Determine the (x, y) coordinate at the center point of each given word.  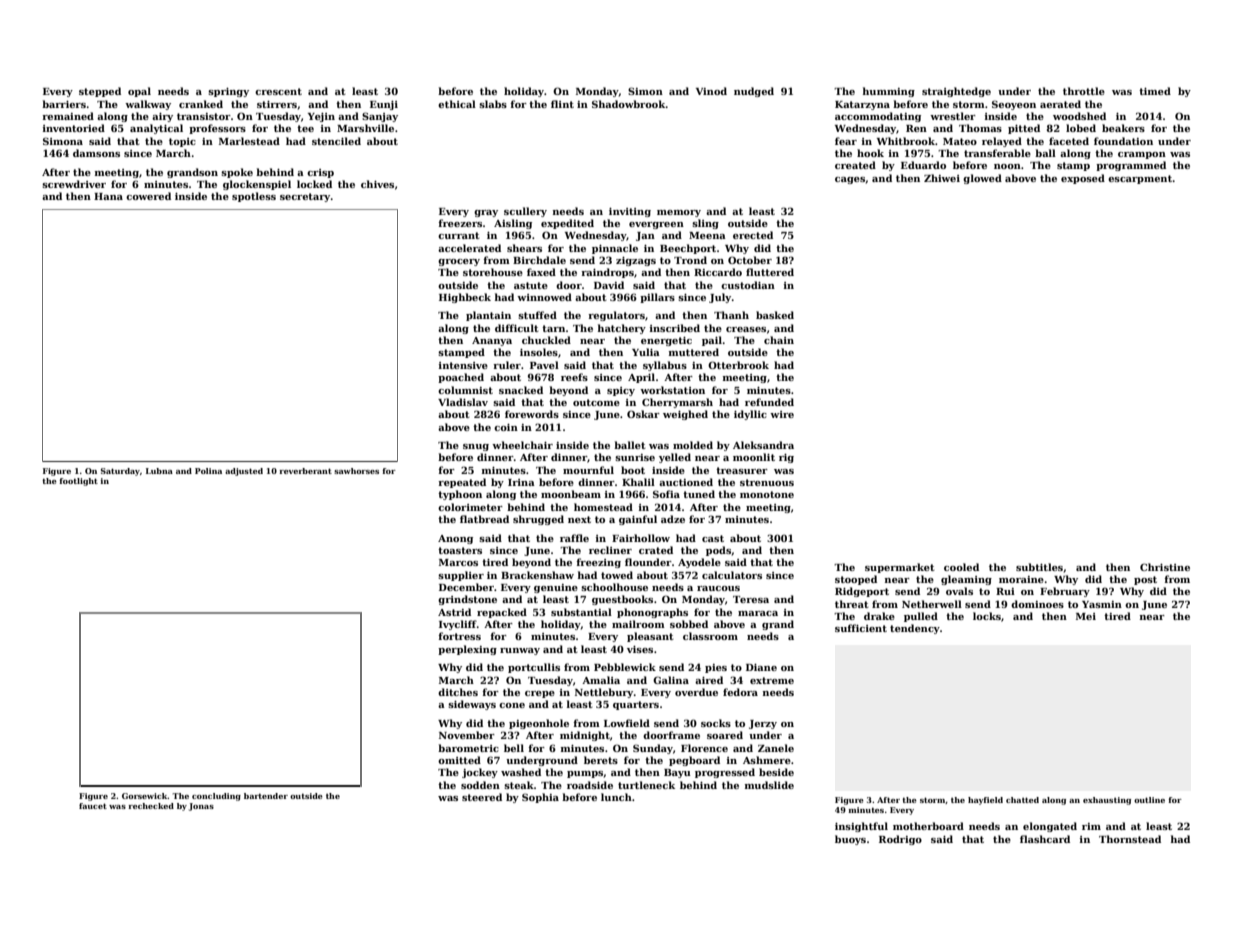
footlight (78, 482)
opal (139, 92)
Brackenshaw (537, 575)
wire (782, 414)
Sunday (653, 749)
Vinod (711, 91)
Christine (1165, 567)
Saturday (120, 472)
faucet (93, 806)
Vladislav (463, 402)
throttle (1084, 91)
